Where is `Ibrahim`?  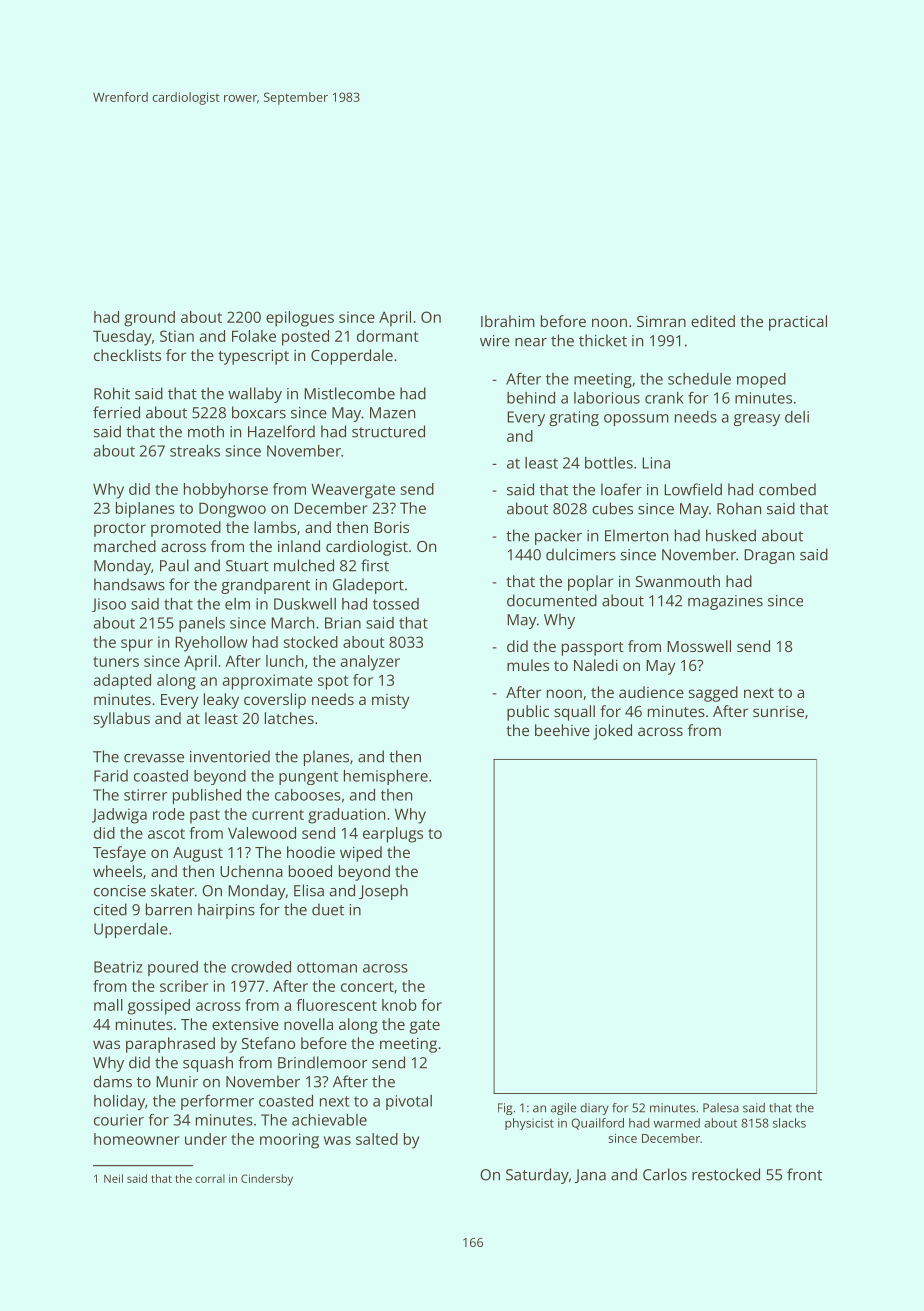 Ibrahim is located at coordinates (508, 321).
